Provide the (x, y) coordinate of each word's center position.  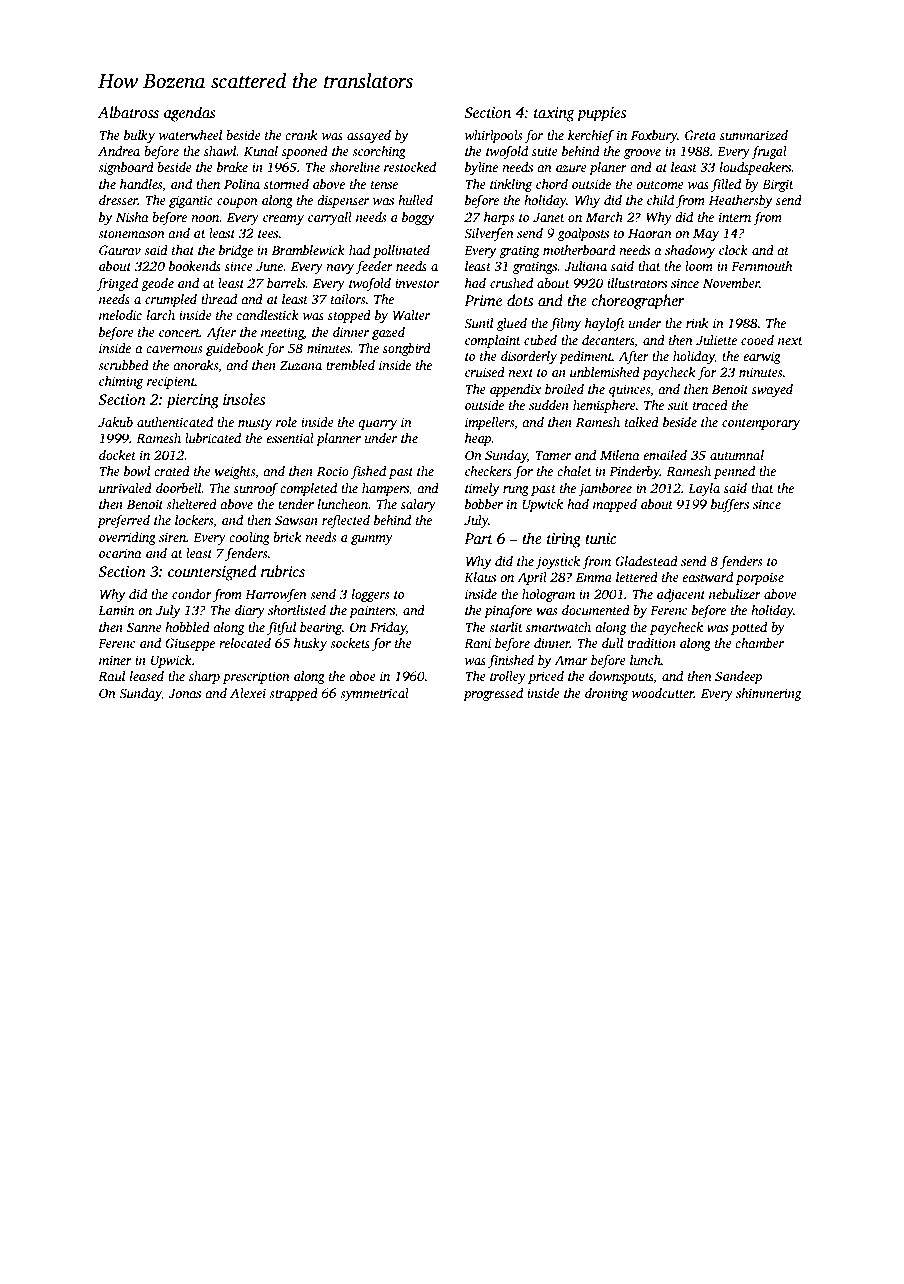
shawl (220, 151)
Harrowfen (276, 595)
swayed (772, 390)
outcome (660, 185)
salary (418, 505)
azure (571, 168)
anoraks (195, 365)
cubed (540, 340)
